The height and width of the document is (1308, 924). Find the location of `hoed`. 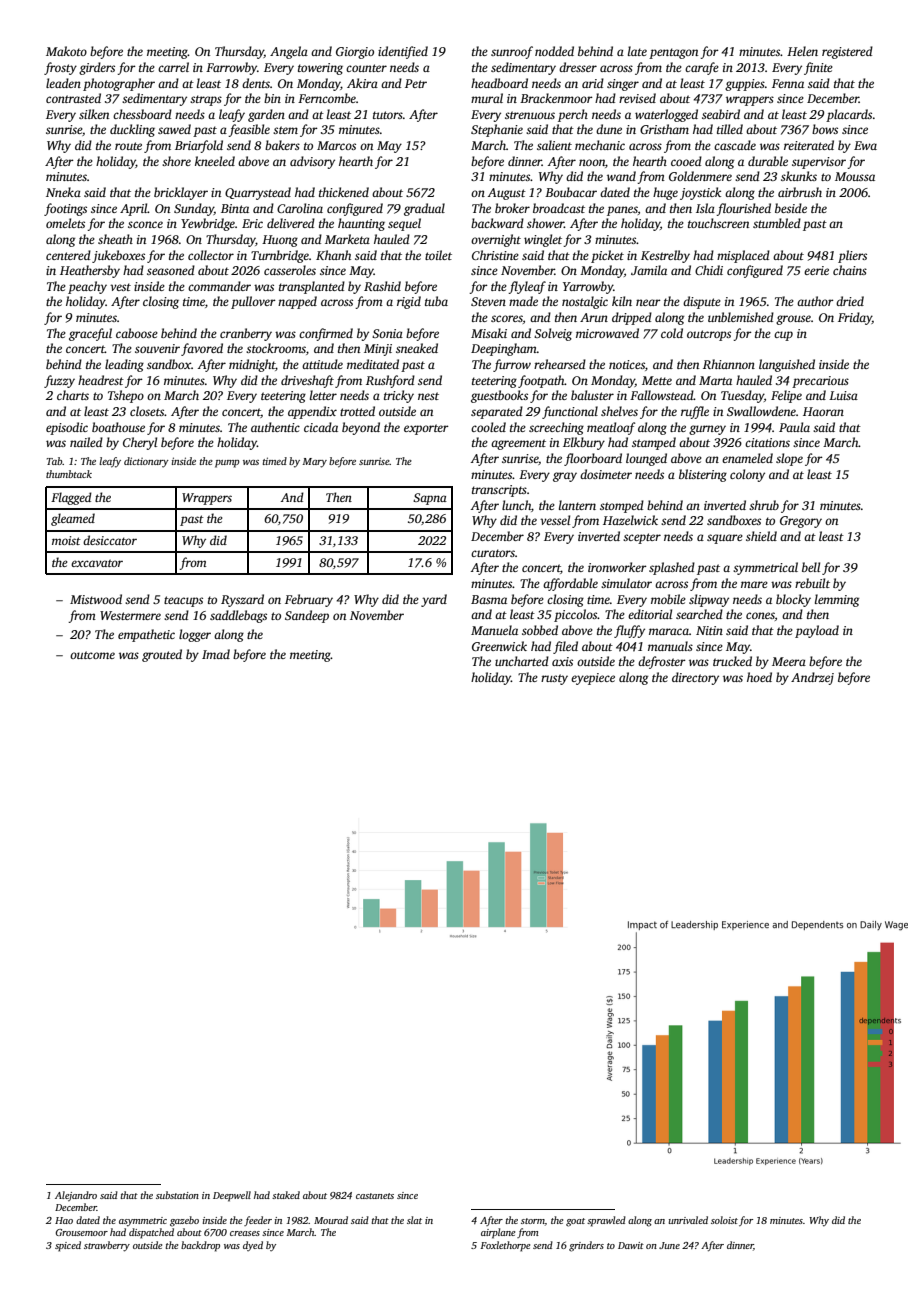

hoed is located at coordinates (759, 677).
